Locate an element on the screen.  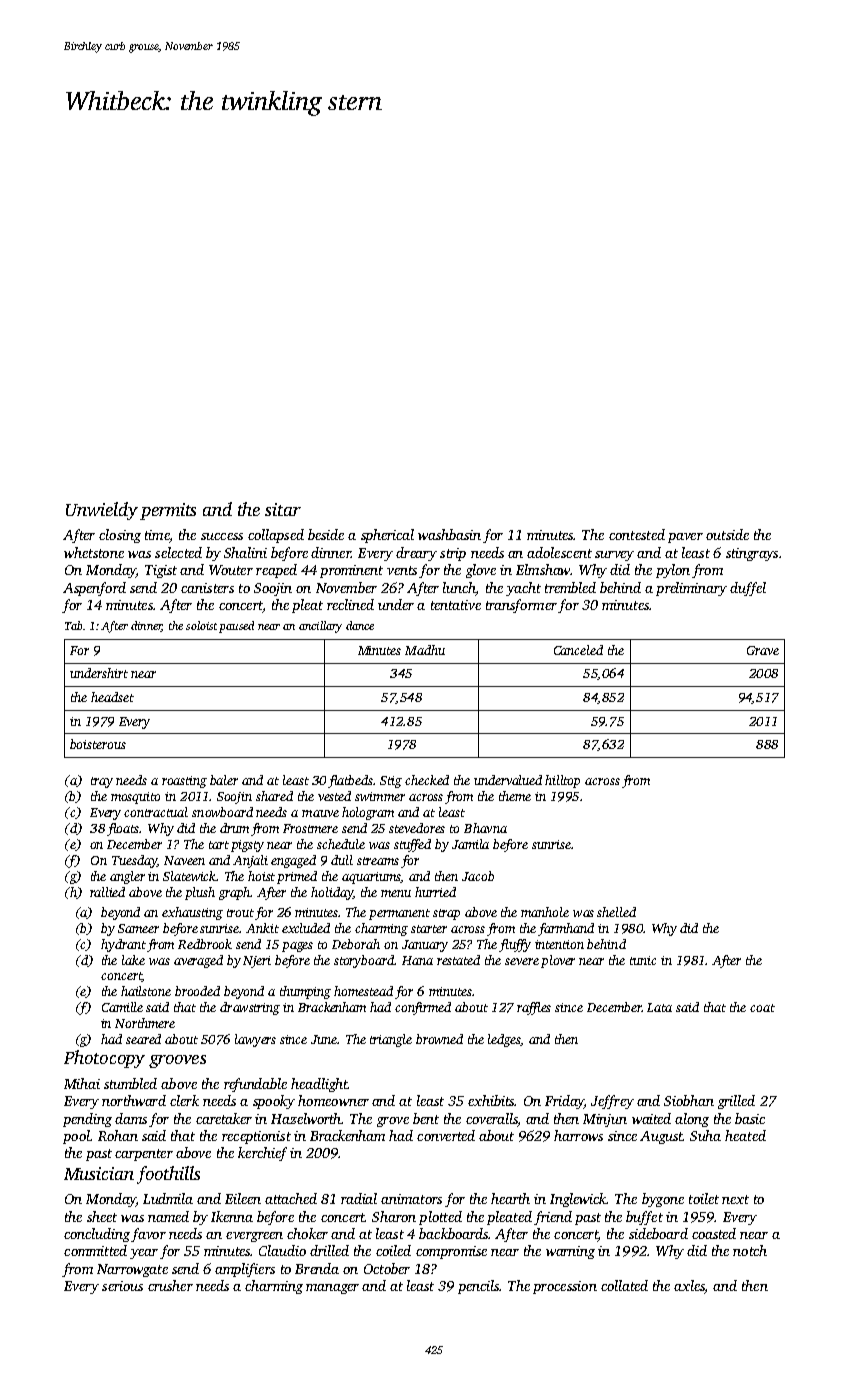
checked is located at coordinates (427, 780).
